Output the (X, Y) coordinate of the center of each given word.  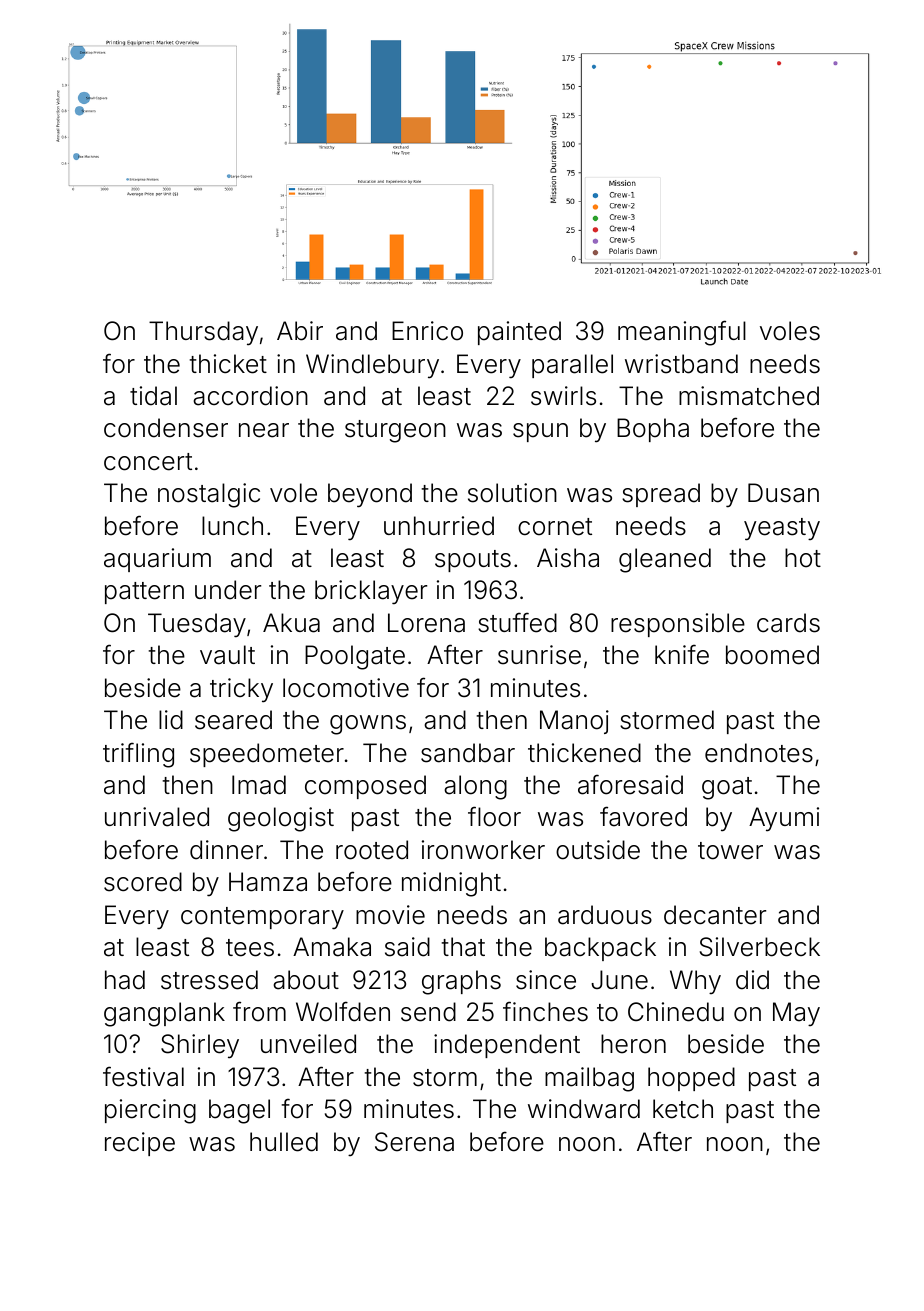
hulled (284, 1142)
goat (727, 788)
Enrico (427, 331)
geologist (281, 819)
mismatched (749, 396)
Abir (300, 331)
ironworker (483, 850)
